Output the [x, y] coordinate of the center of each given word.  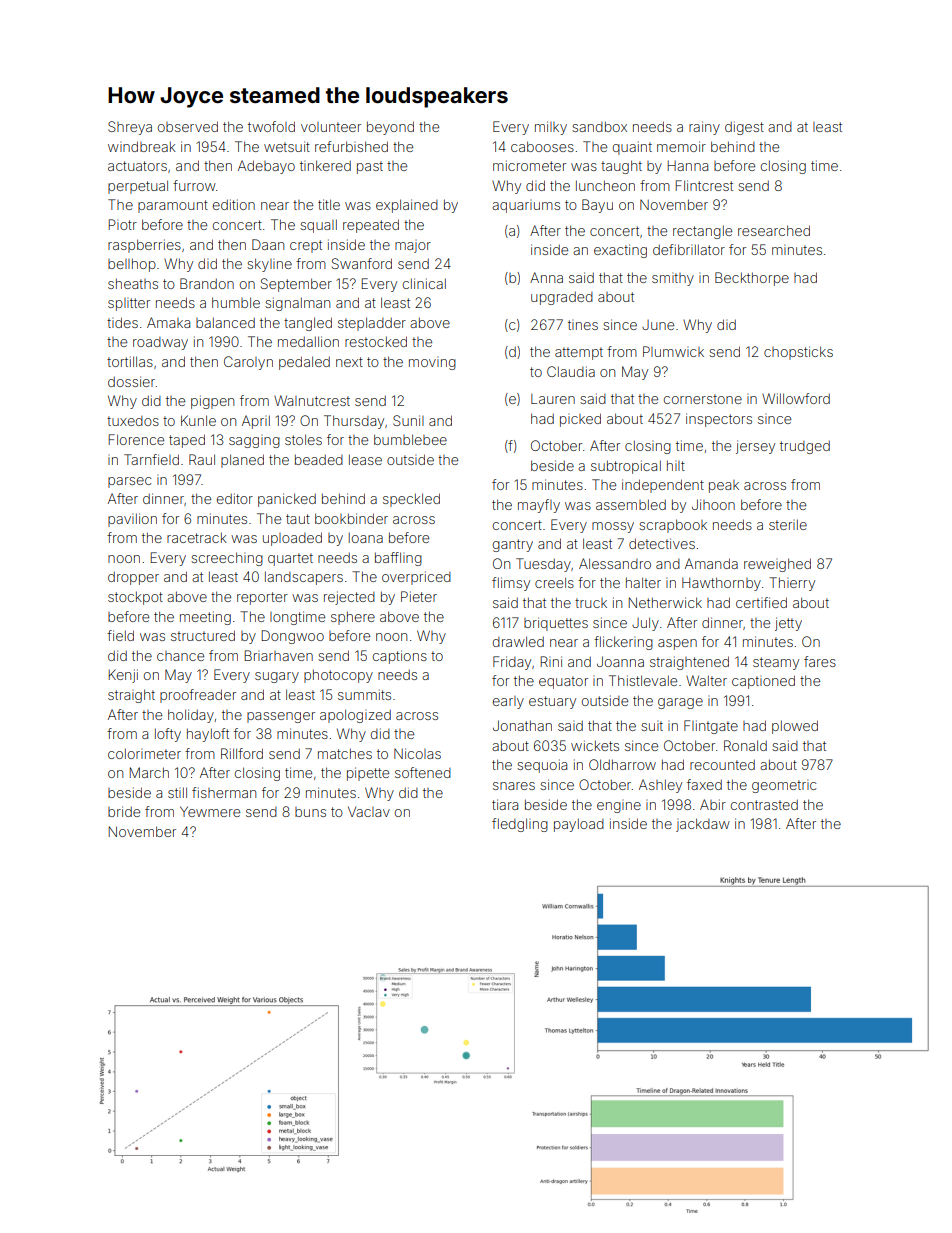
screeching [227, 559]
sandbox [599, 126]
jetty [788, 624]
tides [122, 322]
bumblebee [410, 439]
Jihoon [713, 504]
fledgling [520, 825]
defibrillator [689, 249]
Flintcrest [704, 185]
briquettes [556, 624]
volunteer [331, 127]
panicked [287, 500]
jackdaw [703, 825]
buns [310, 812]
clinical [424, 283]
